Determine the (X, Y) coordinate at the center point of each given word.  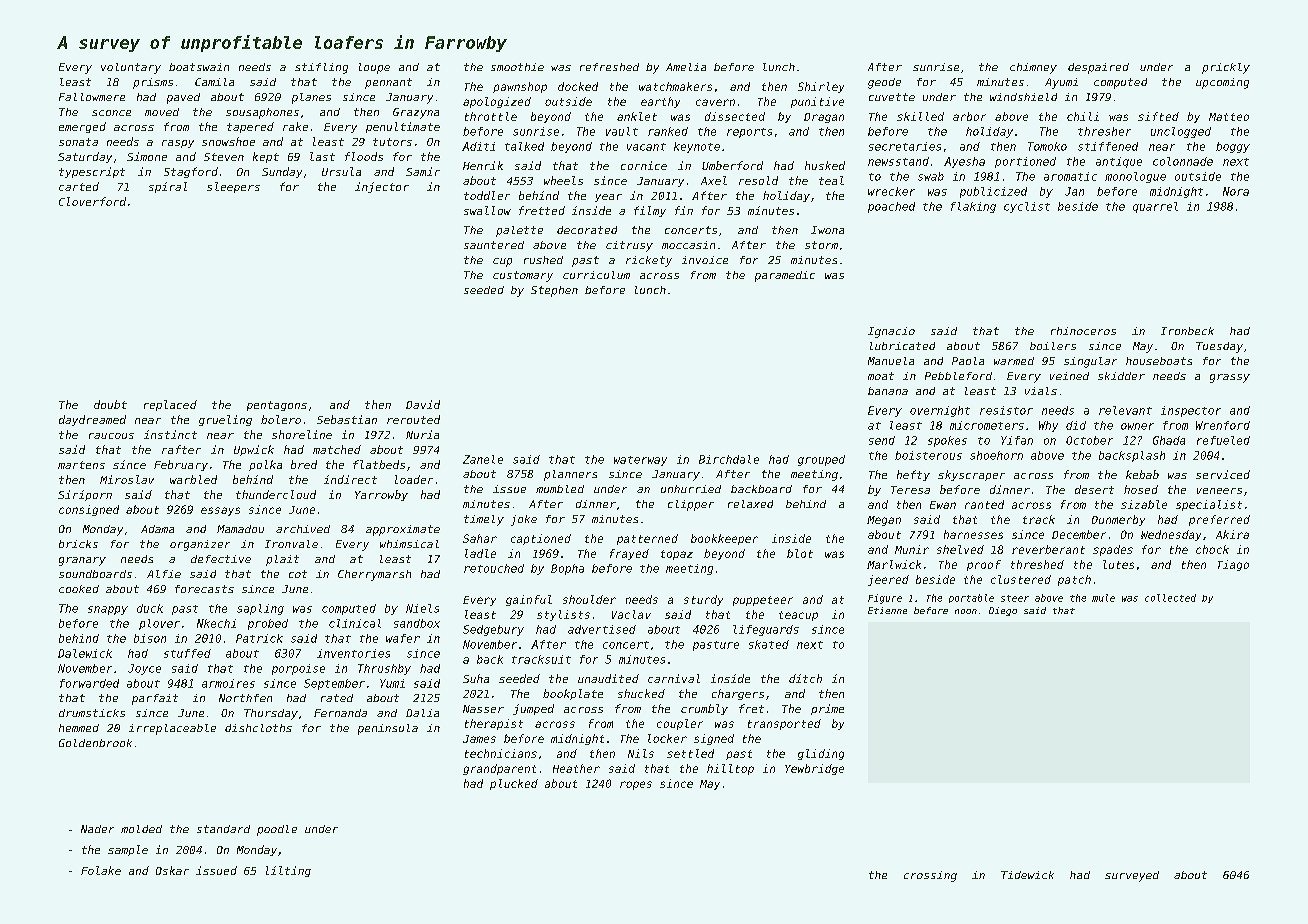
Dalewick (85, 653)
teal (831, 180)
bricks (78, 544)
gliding (821, 754)
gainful (529, 600)
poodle (277, 830)
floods (364, 156)
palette (519, 231)
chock (1212, 549)
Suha (476, 678)
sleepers (233, 187)
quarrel (1155, 207)
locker (667, 738)
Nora (1236, 191)
